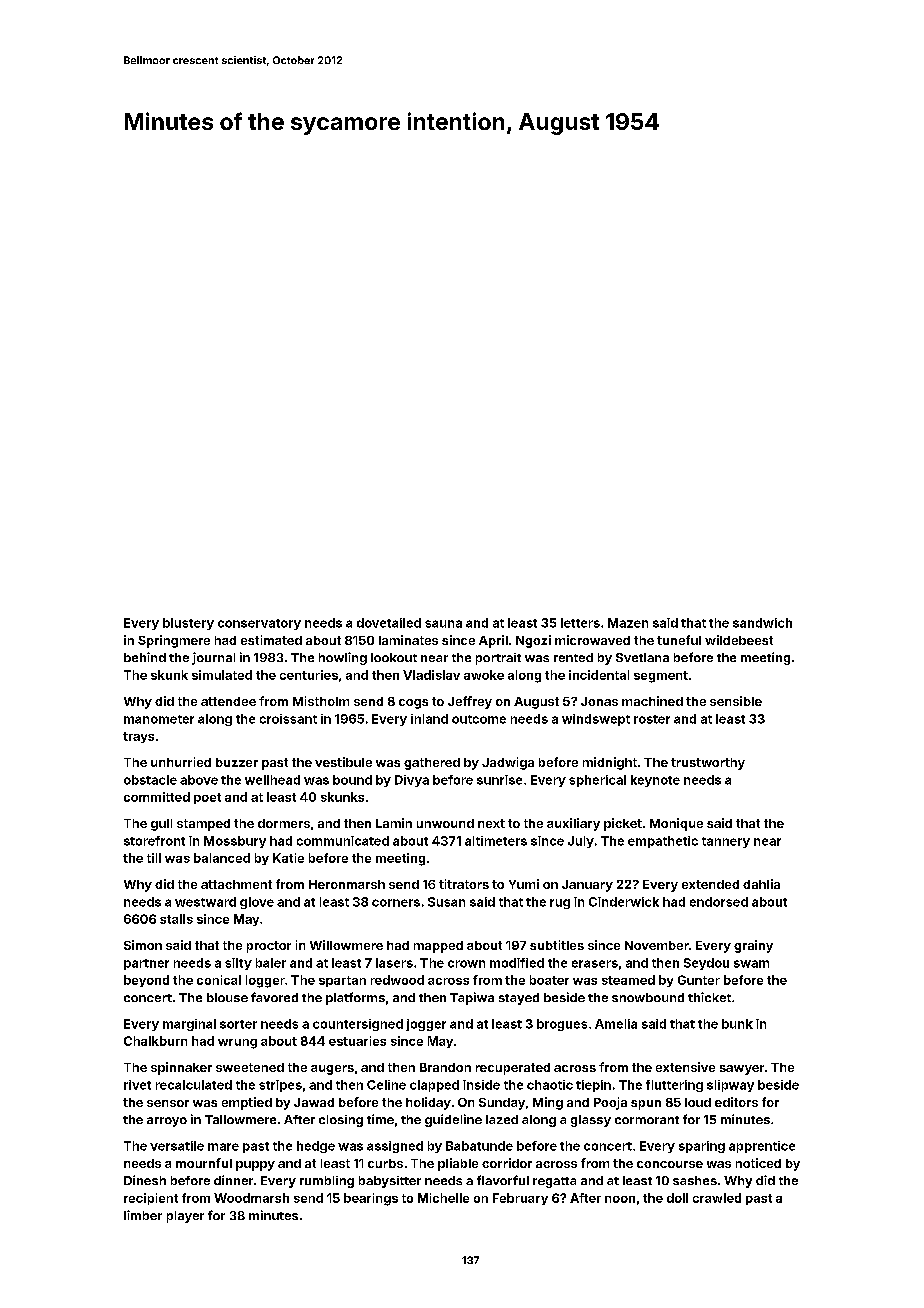 Image resolution: width=924 pixels, height=1308 pixels. Describe the element at coordinates (395, 1147) in the image. I see `assigned` at that location.
